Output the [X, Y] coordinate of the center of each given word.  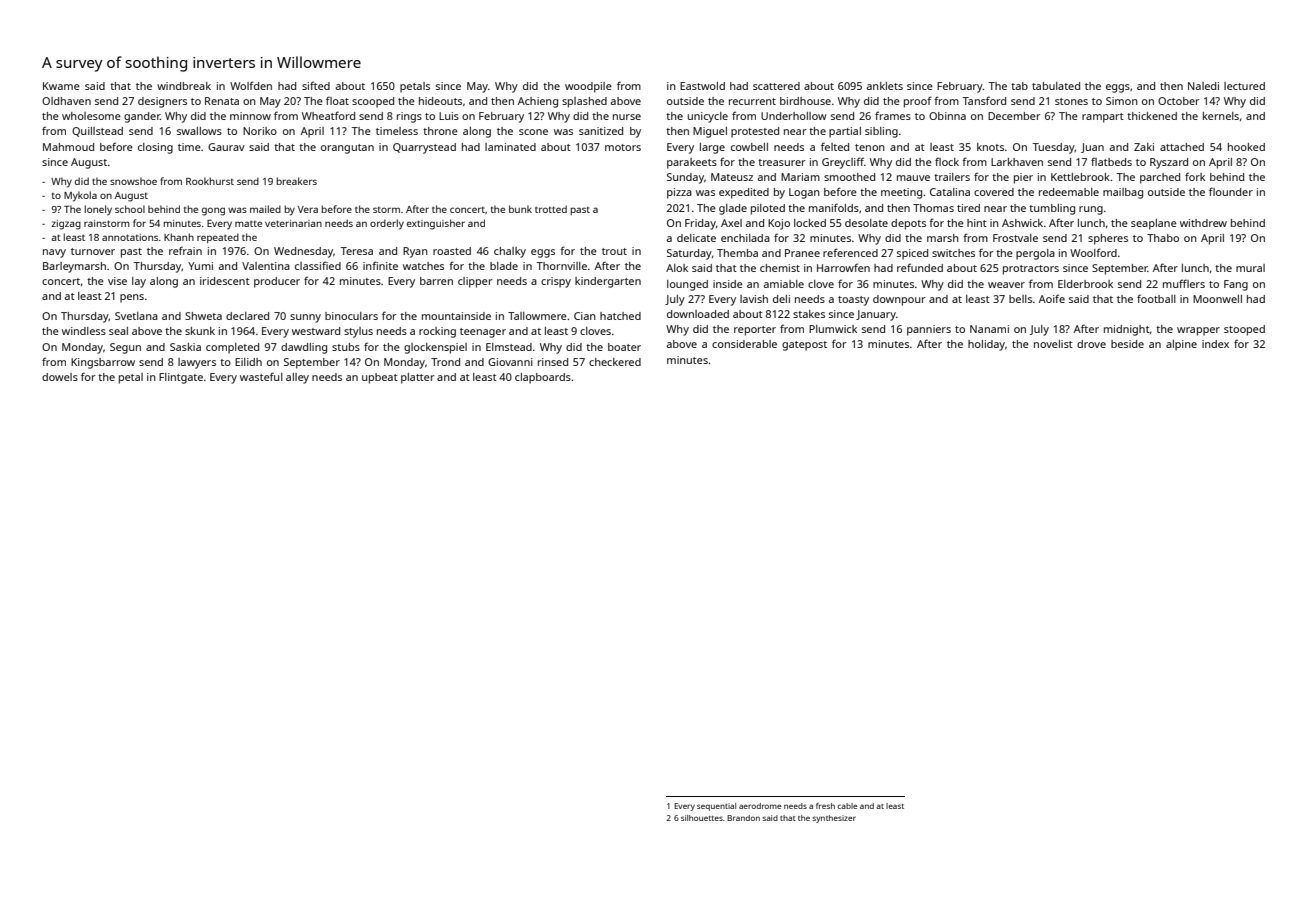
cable [847, 806]
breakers [297, 181]
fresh [825, 806]
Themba [737, 253]
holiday [986, 345]
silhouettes [702, 818]
